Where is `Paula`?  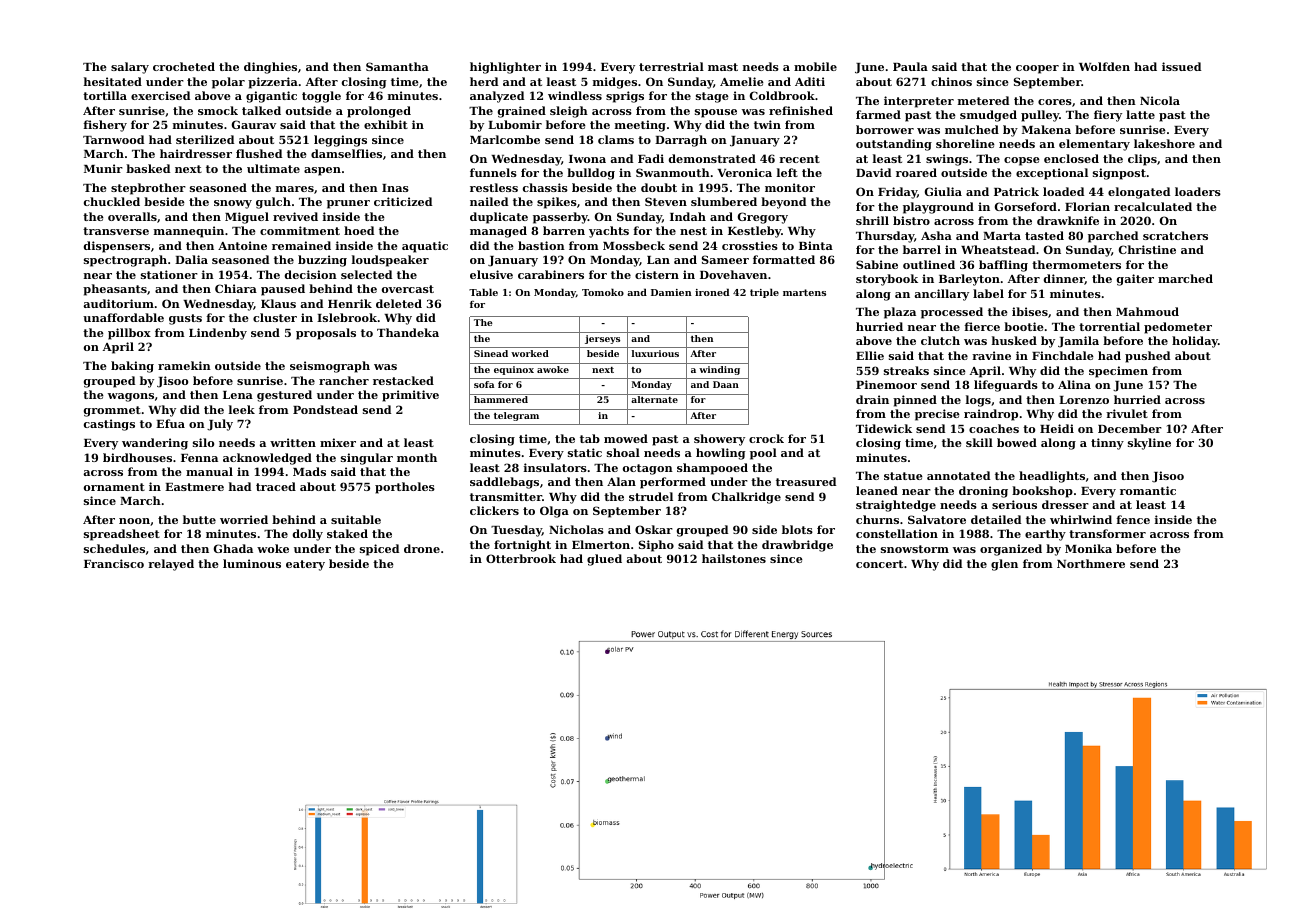 Paula is located at coordinates (910, 66).
